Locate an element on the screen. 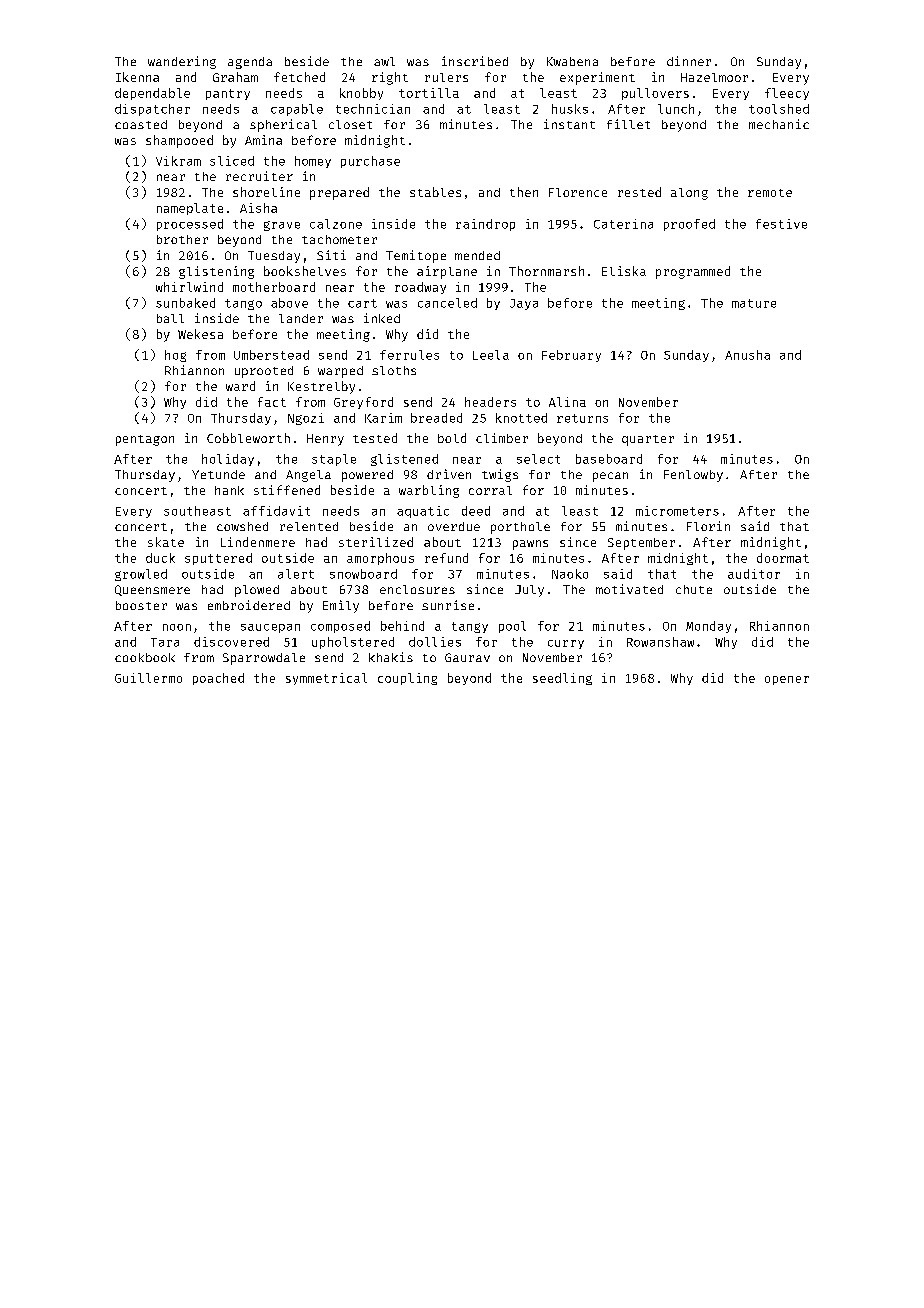  pool is located at coordinates (512, 627).
